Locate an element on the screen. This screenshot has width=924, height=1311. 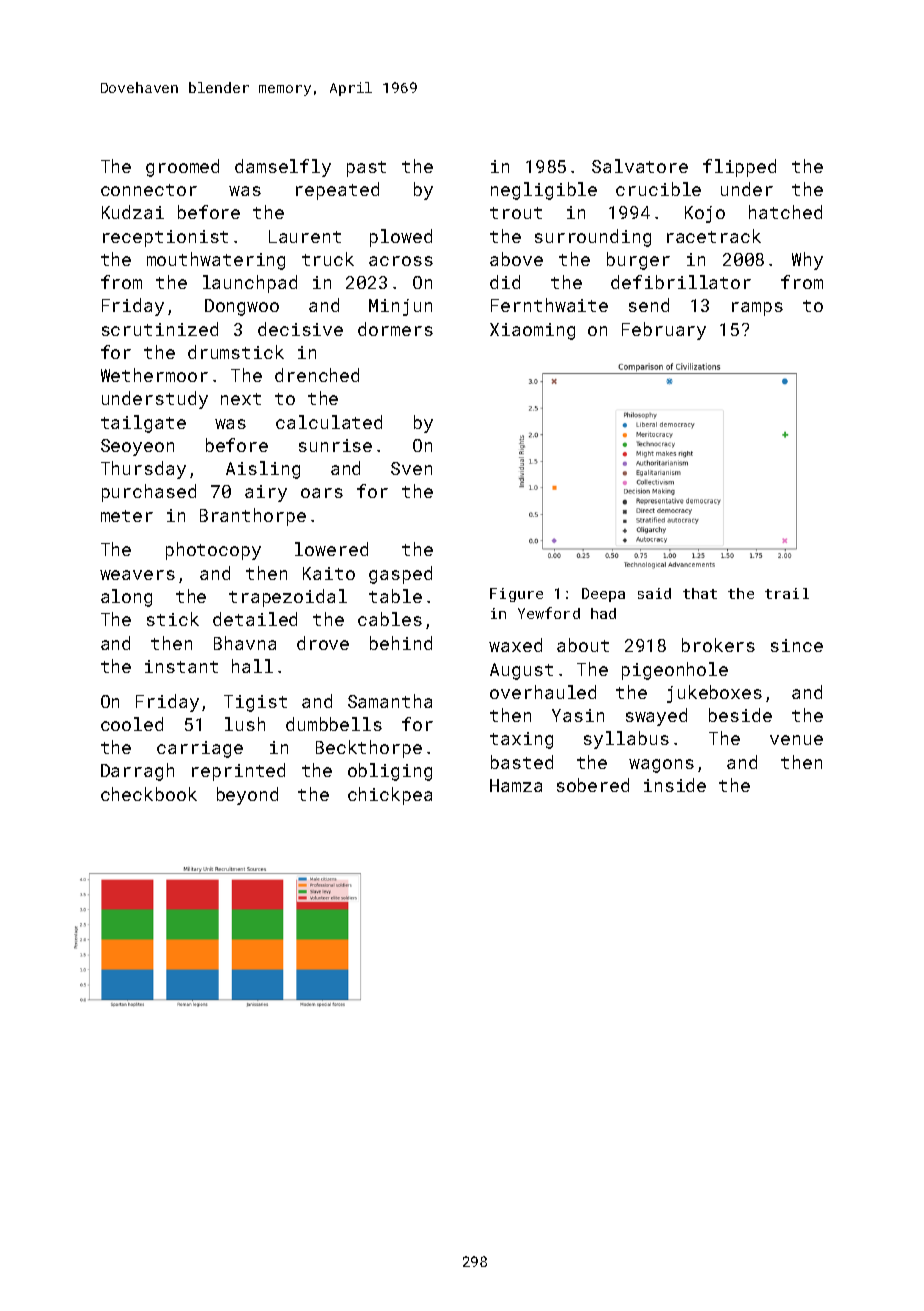
chickpea is located at coordinates (390, 796).
